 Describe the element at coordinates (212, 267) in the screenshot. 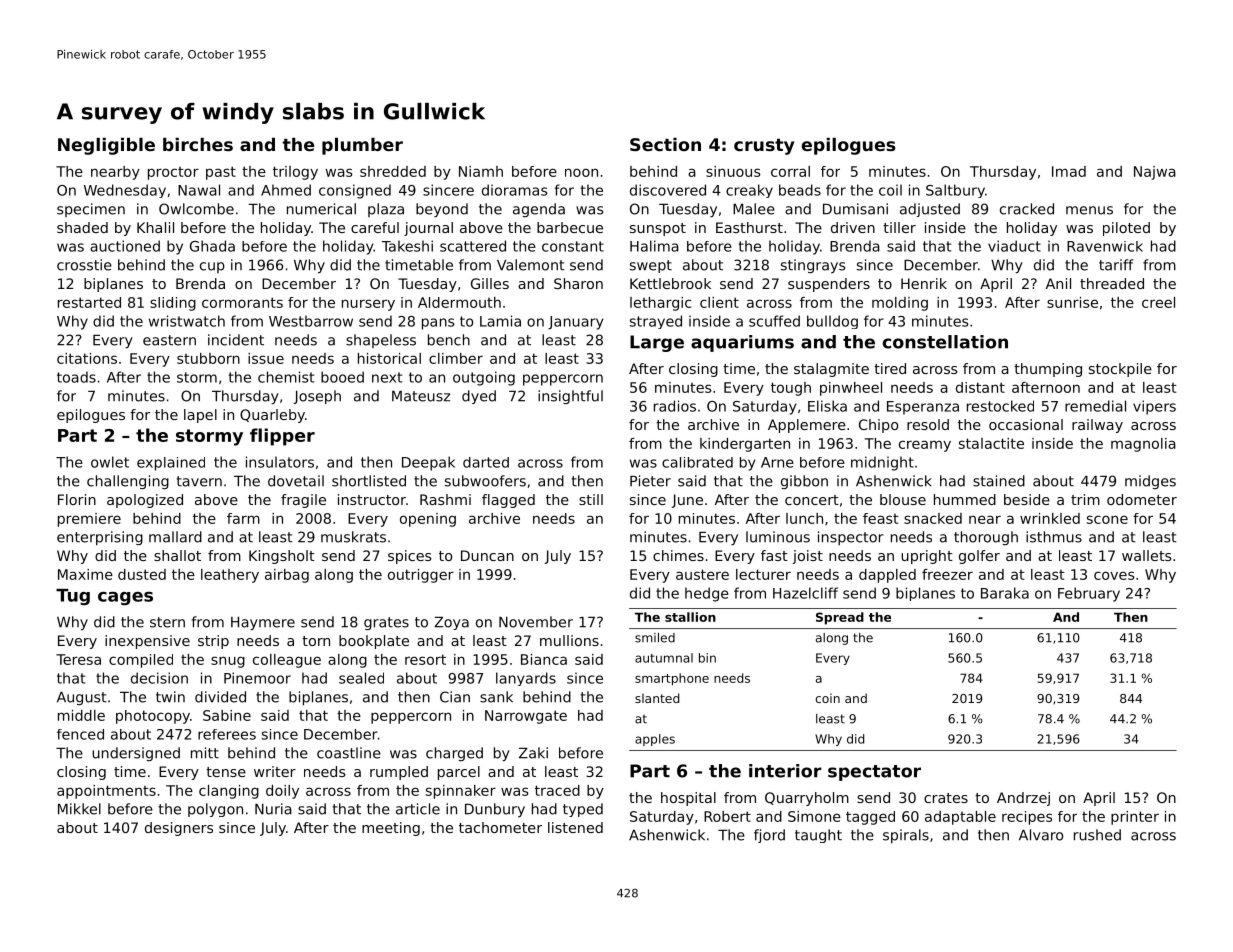

I see `cup` at that location.
